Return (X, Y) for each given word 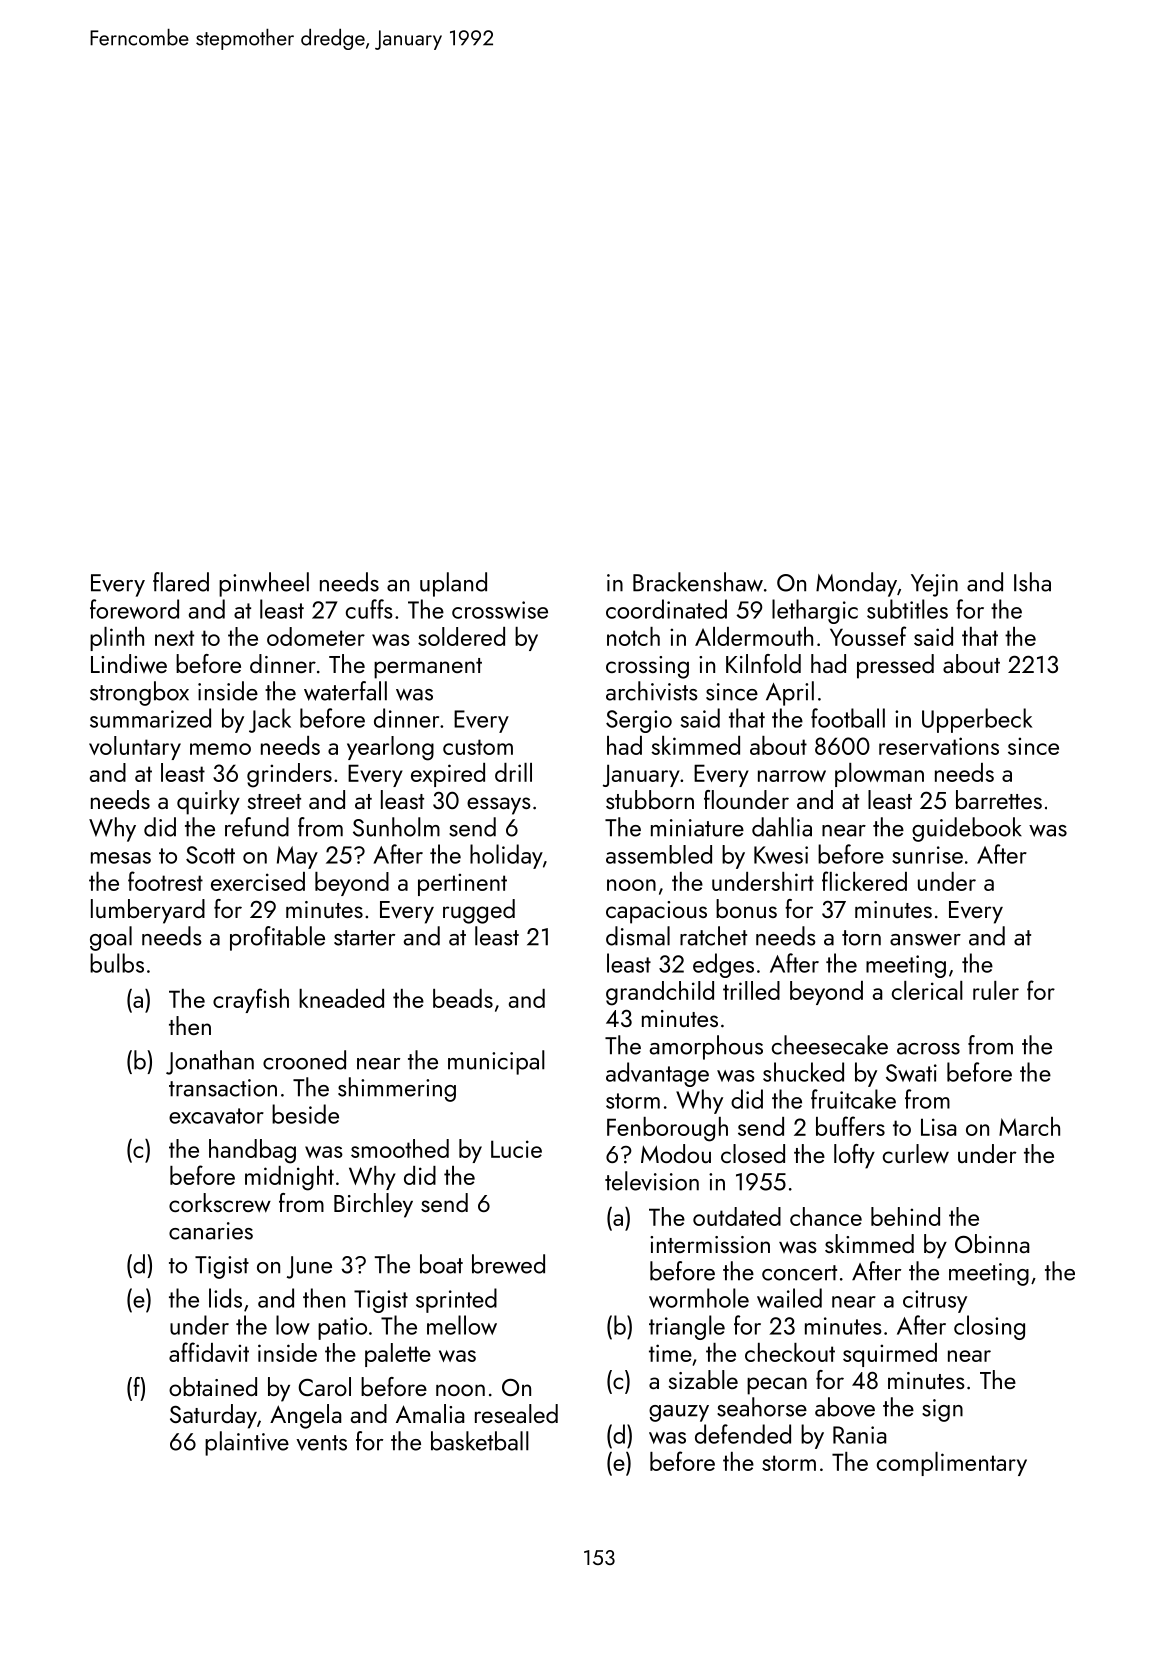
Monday (856, 584)
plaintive (247, 1443)
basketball (480, 1441)
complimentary (952, 1464)
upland (453, 584)
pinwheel (264, 584)
